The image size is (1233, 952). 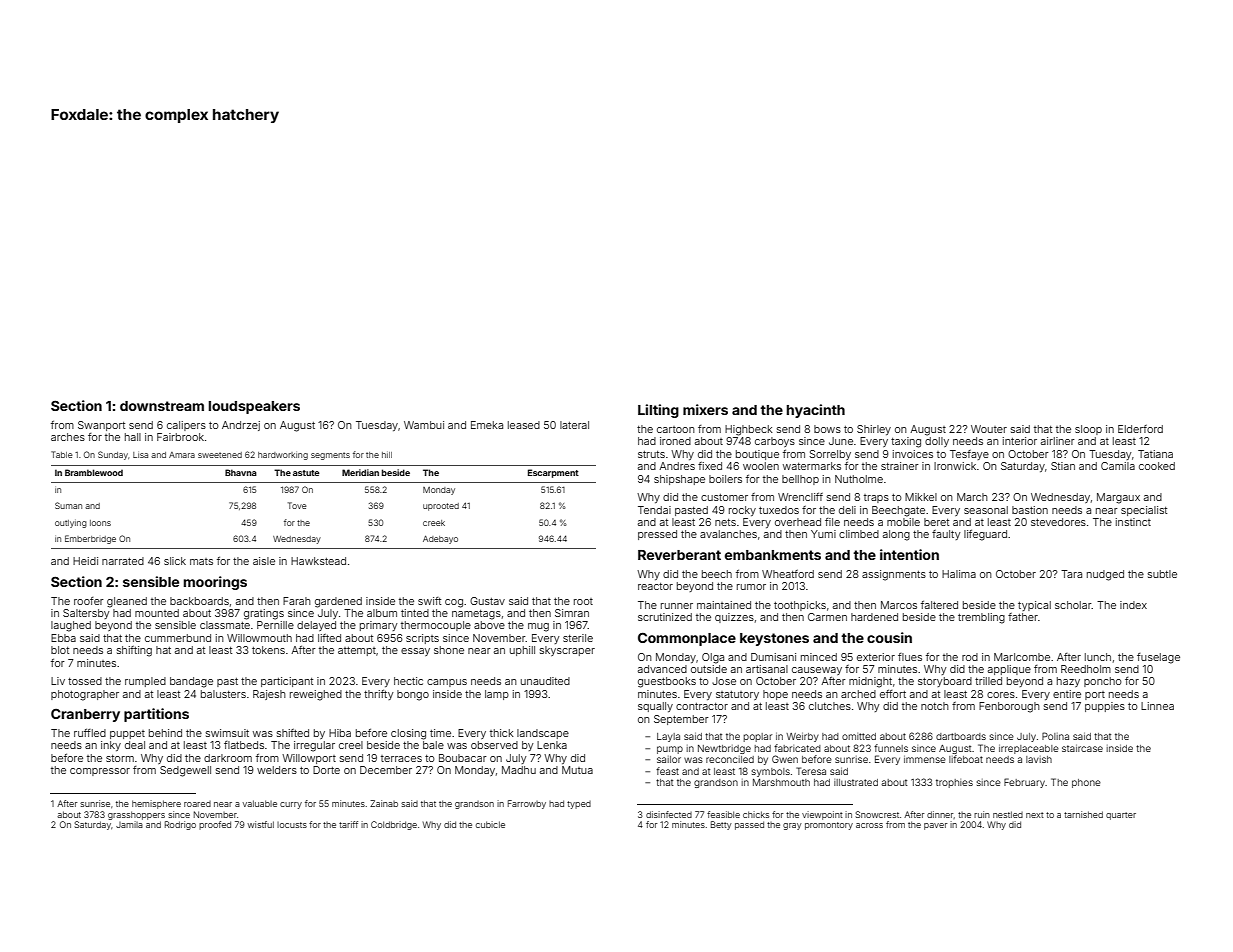 I want to click on quarter, so click(x=1121, y=816).
